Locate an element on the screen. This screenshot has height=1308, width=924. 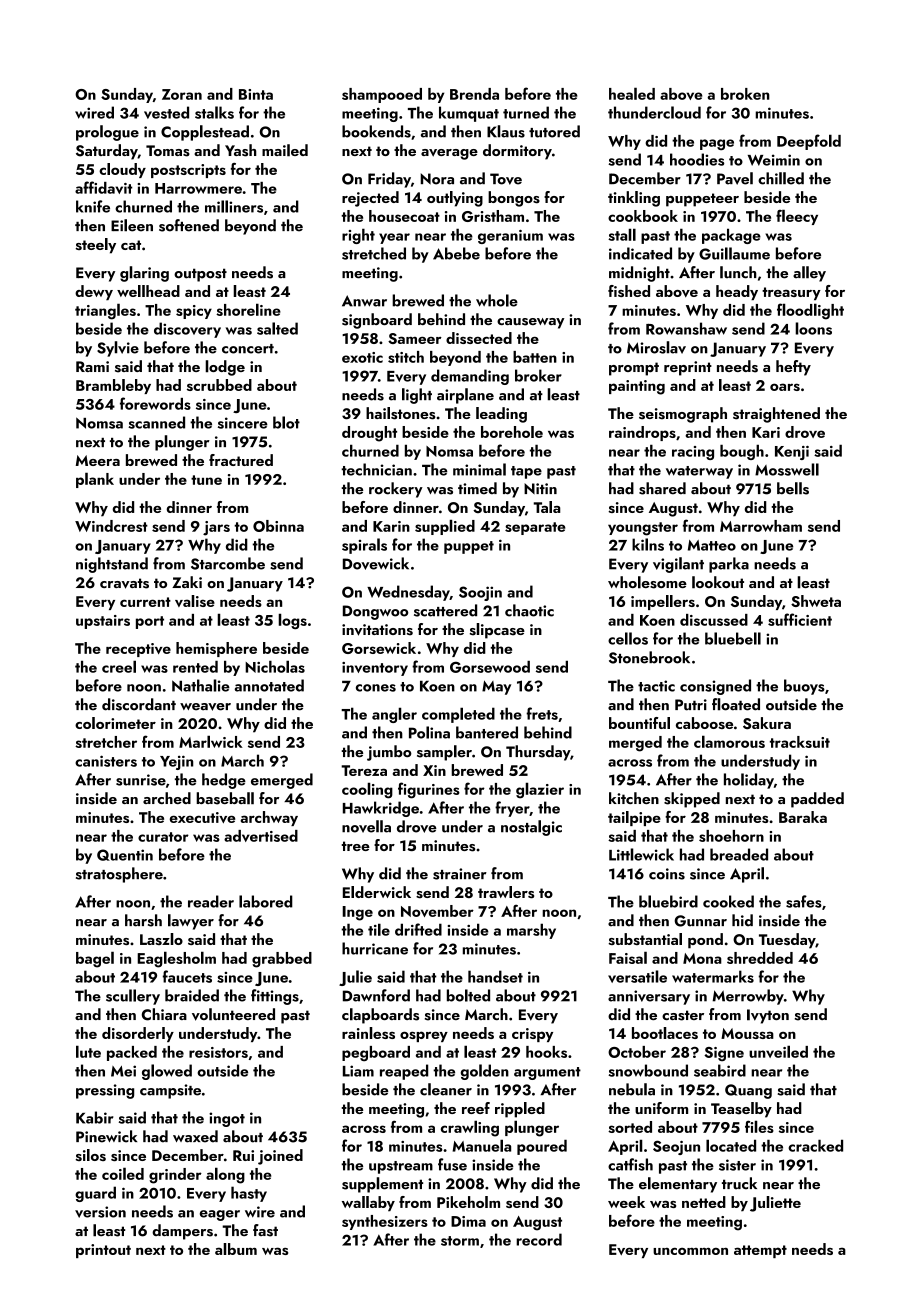
shampooed is located at coordinates (382, 95).
